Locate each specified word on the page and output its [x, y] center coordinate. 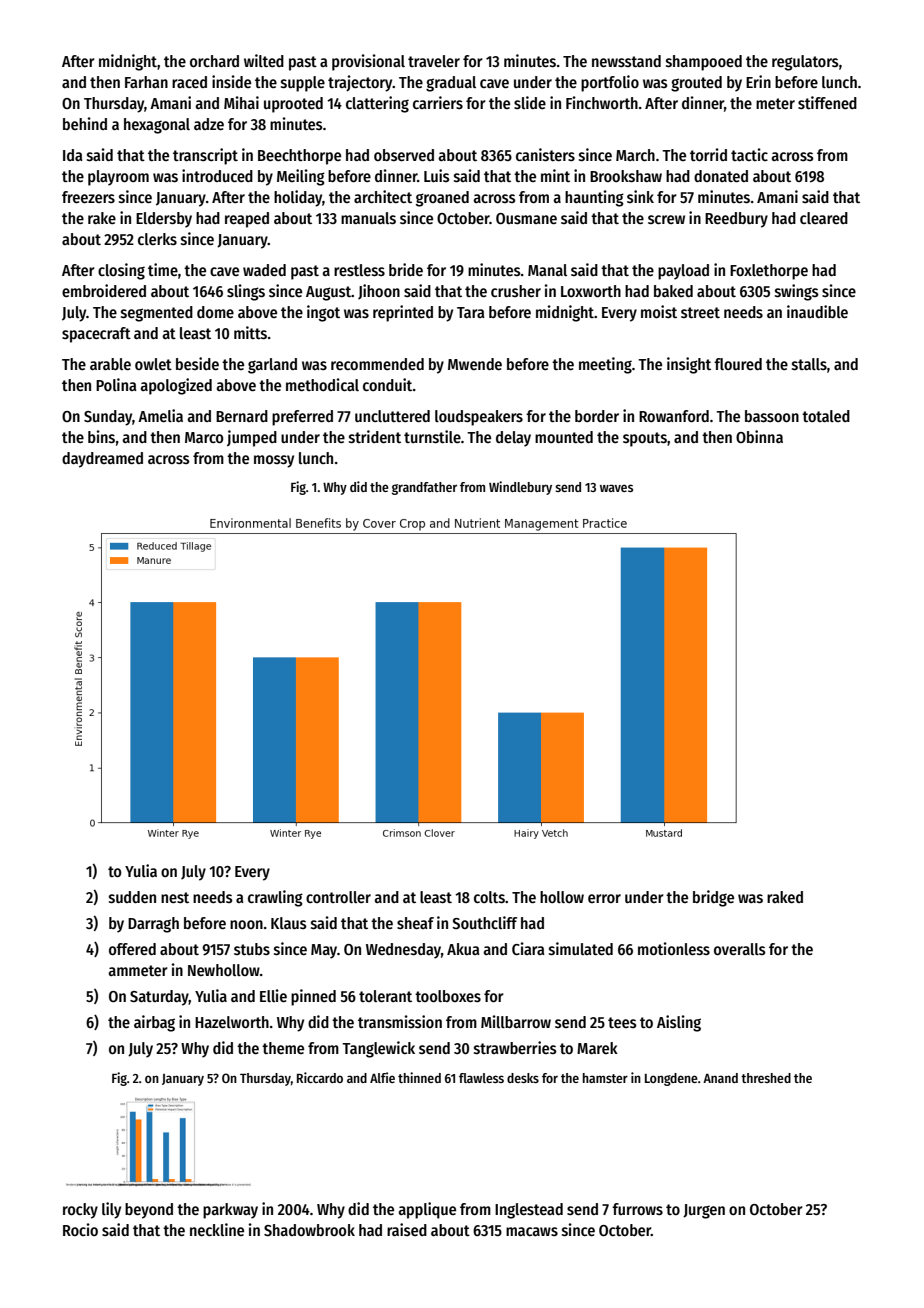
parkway [230, 1211]
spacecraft [96, 335]
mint [555, 175]
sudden [132, 897]
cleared [824, 218]
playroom [118, 178]
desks [523, 1078]
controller [338, 897]
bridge [713, 898]
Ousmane [526, 218]
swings [797, 292]
